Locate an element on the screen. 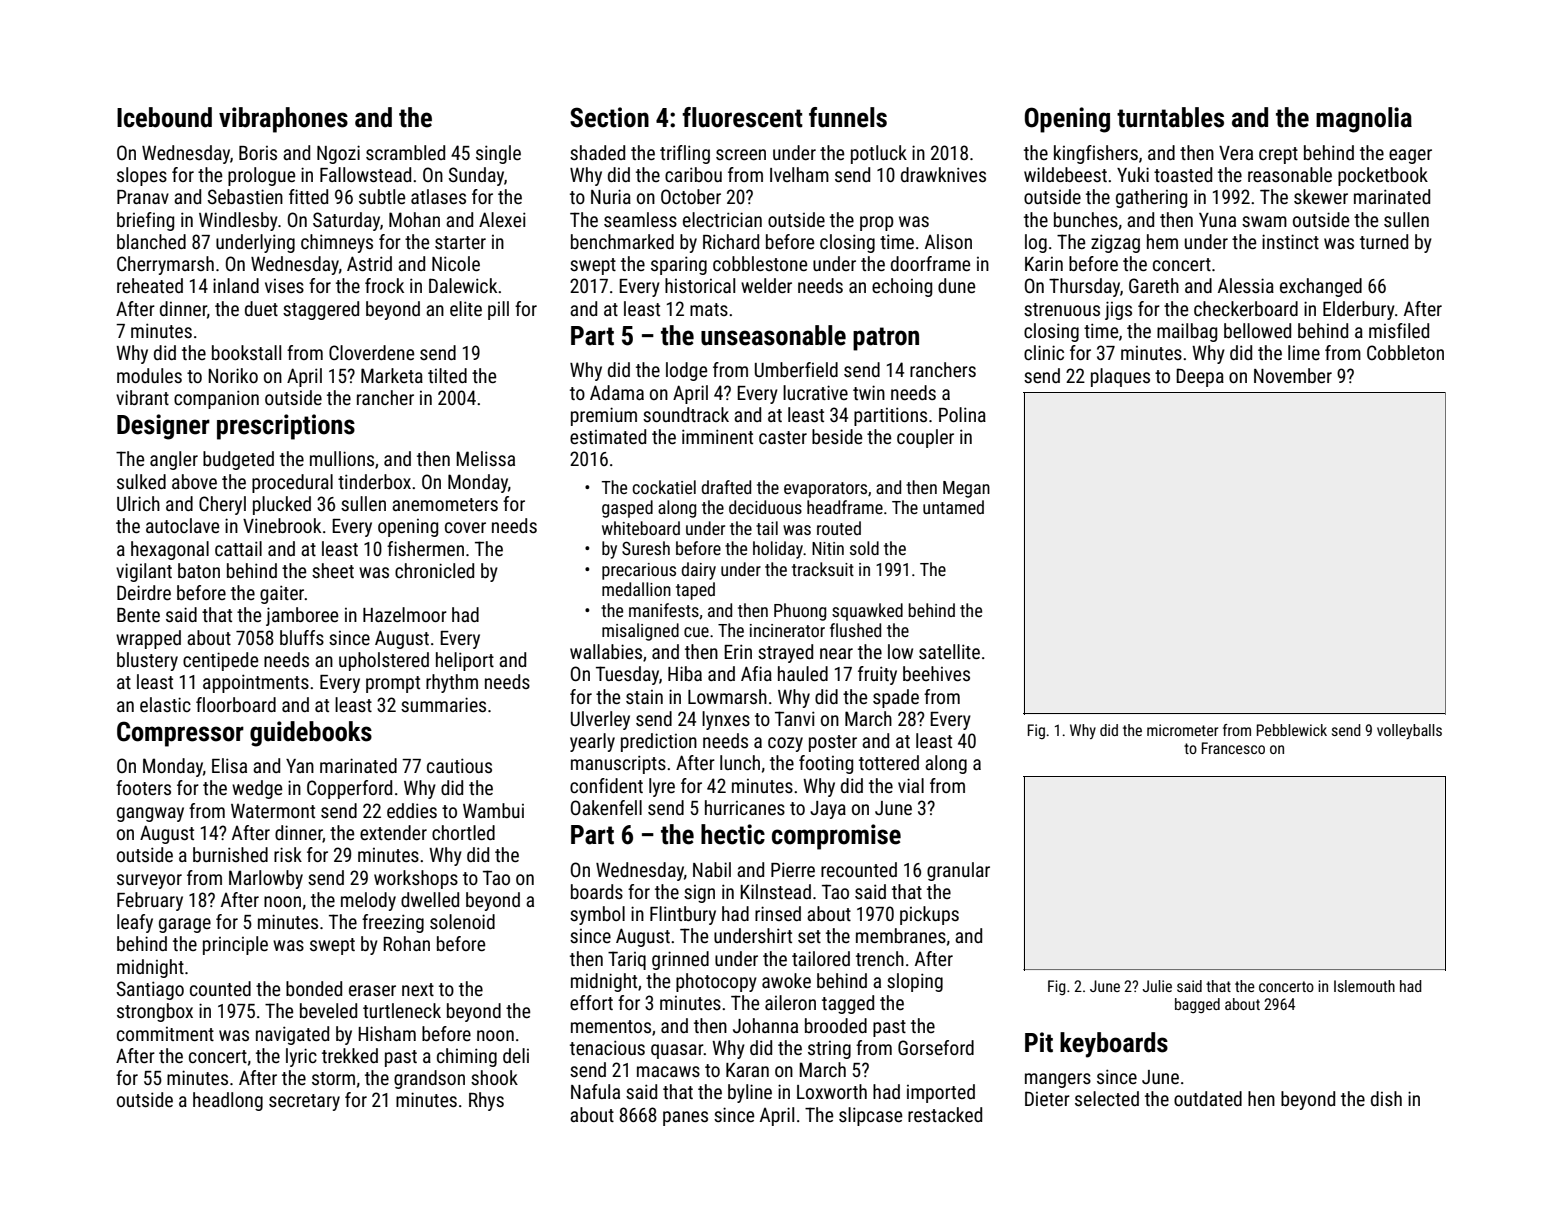 The width and height of the screenshot is (1562, 1207). Islemouth is located at coordinates (1364, 986).
